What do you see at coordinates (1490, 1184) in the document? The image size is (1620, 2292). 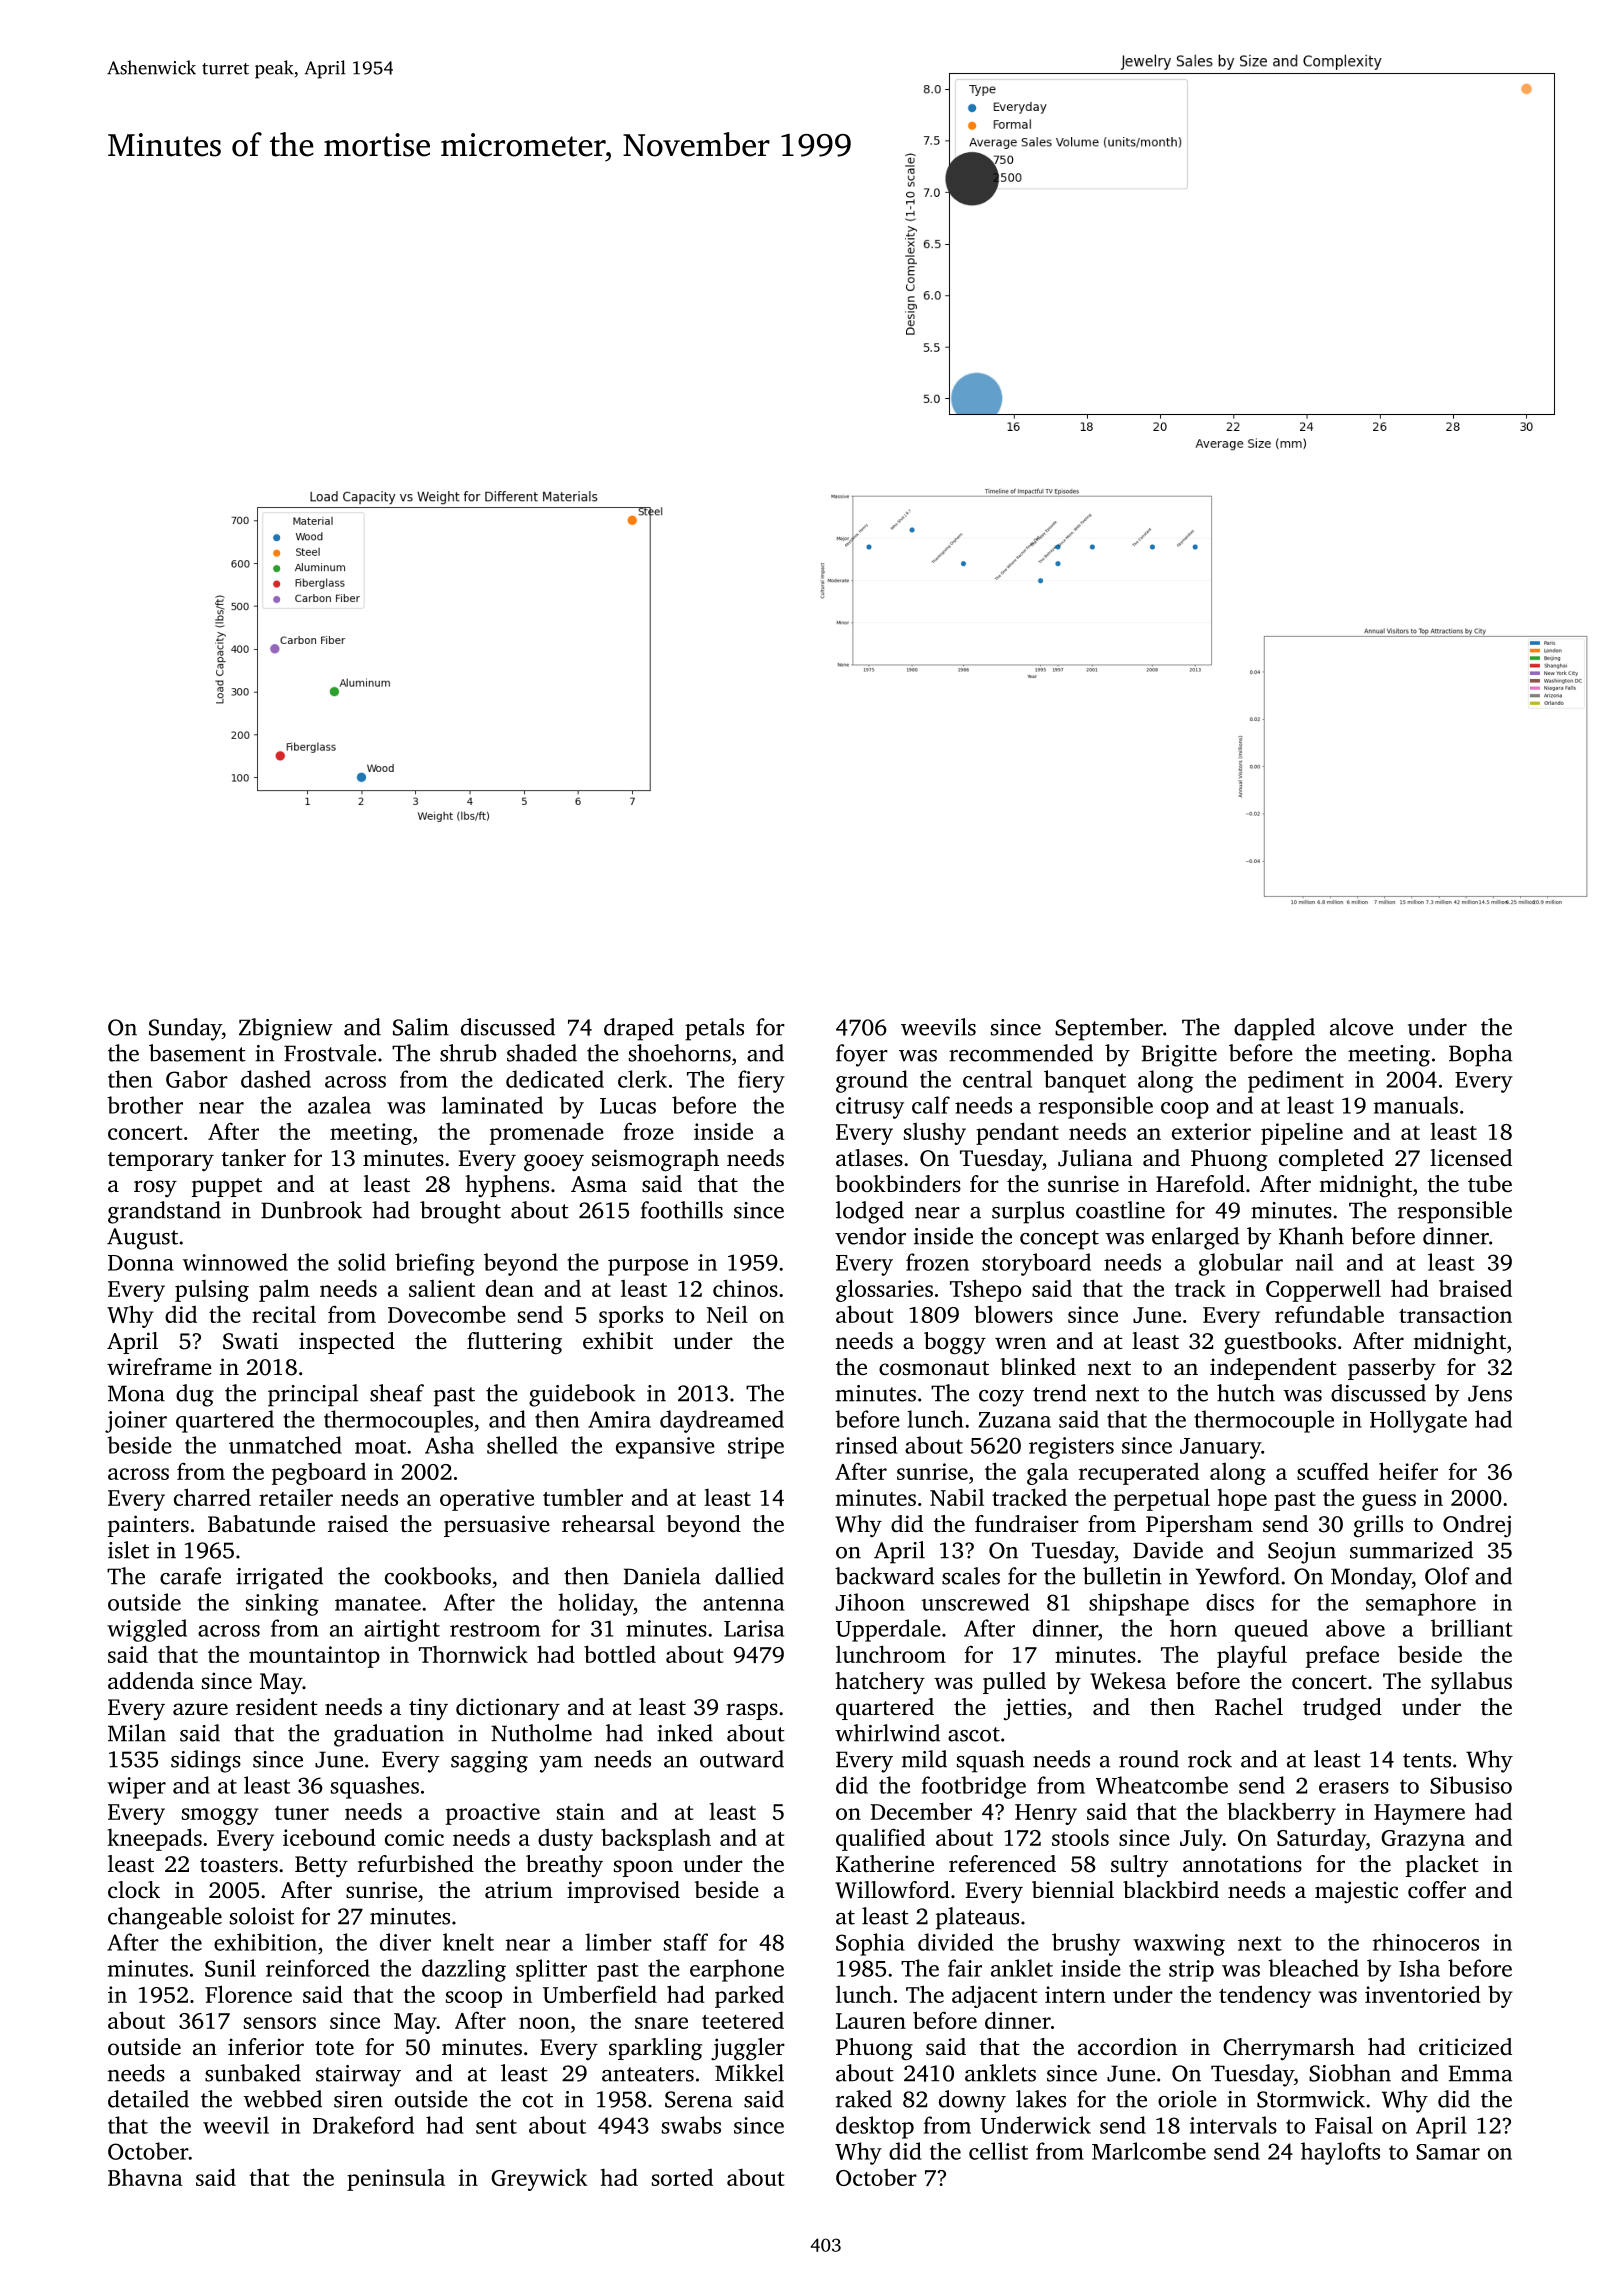 I see `tube` at bounding box center [1490, 1184].
